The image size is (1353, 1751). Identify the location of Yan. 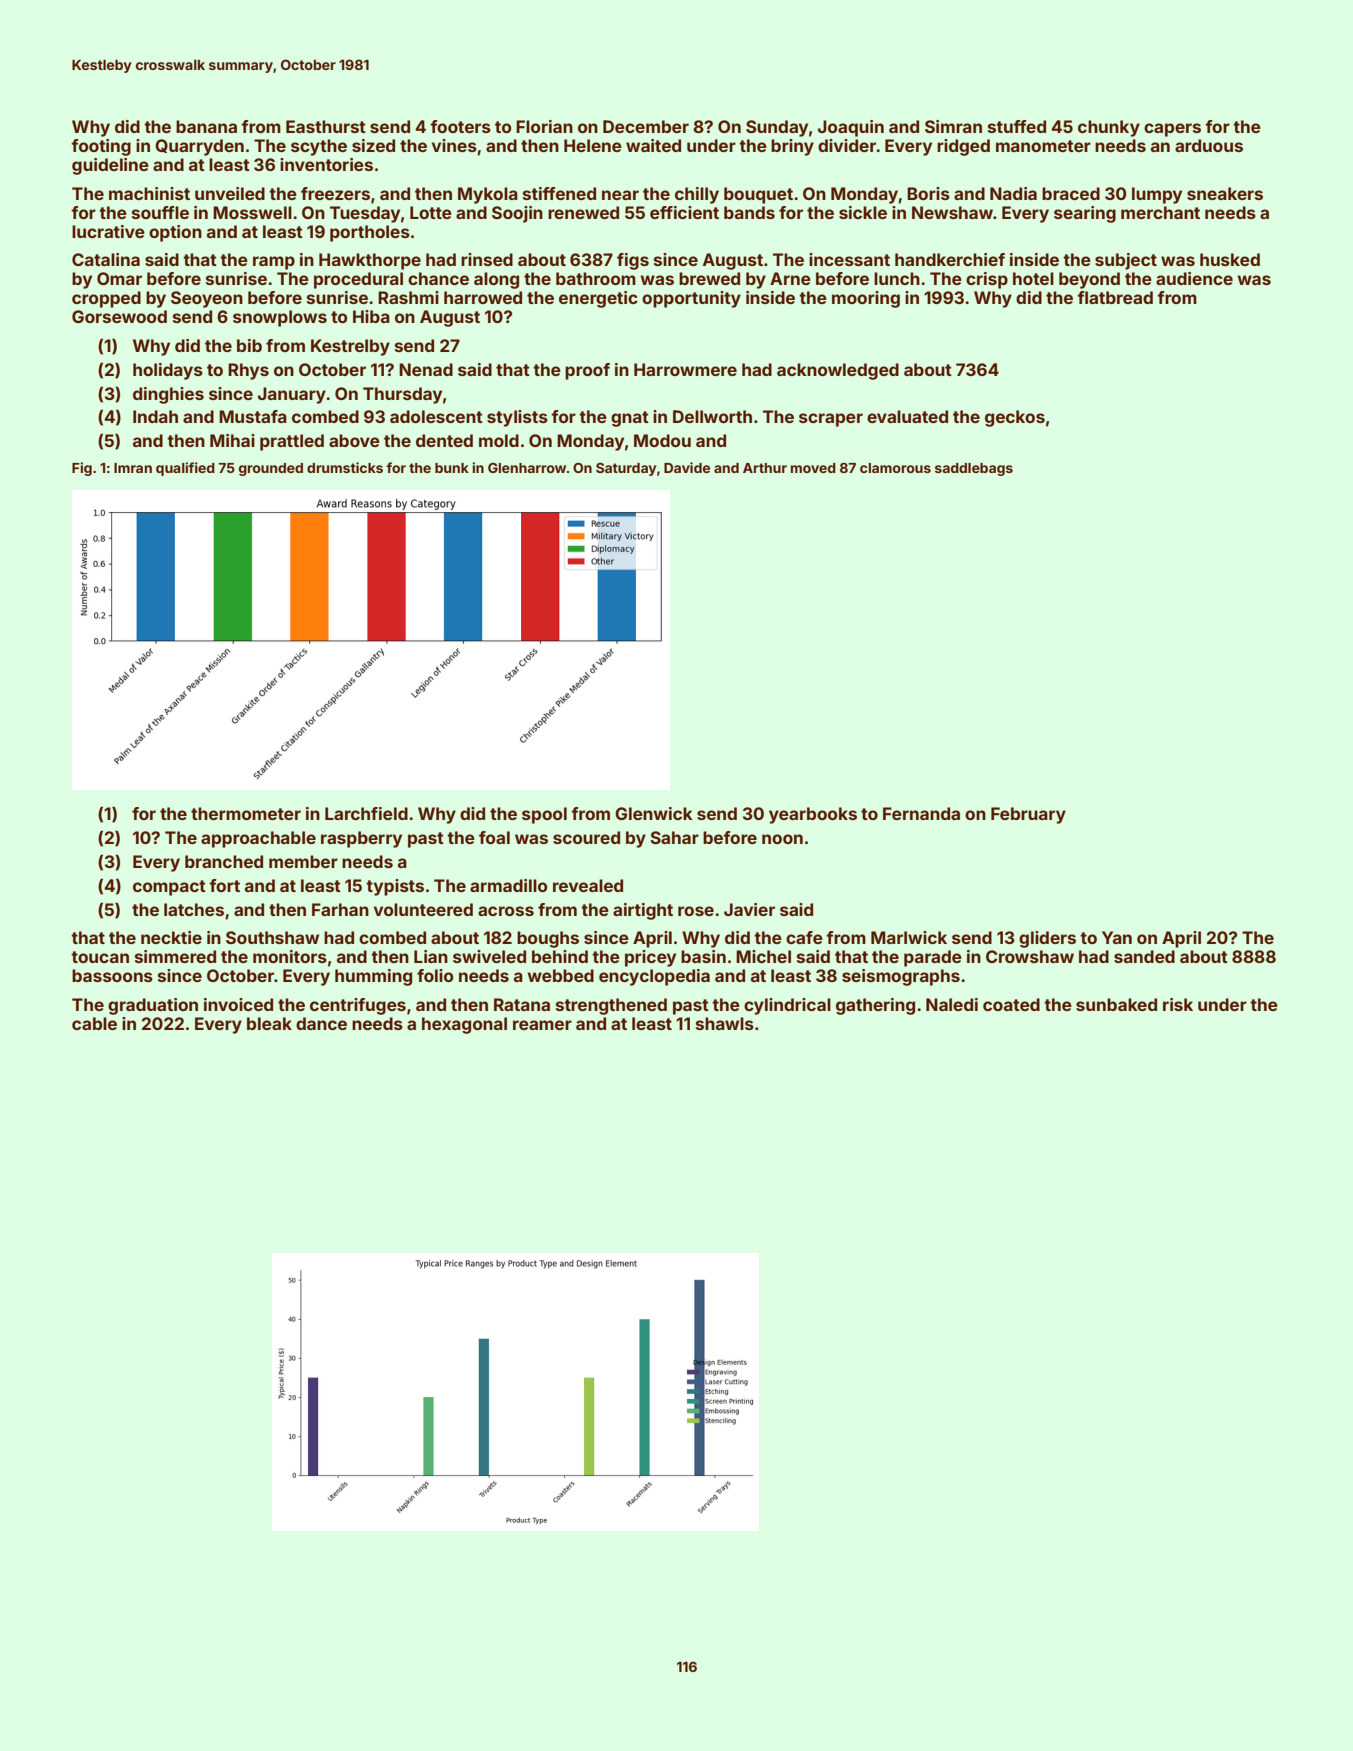
(1117, 937).
